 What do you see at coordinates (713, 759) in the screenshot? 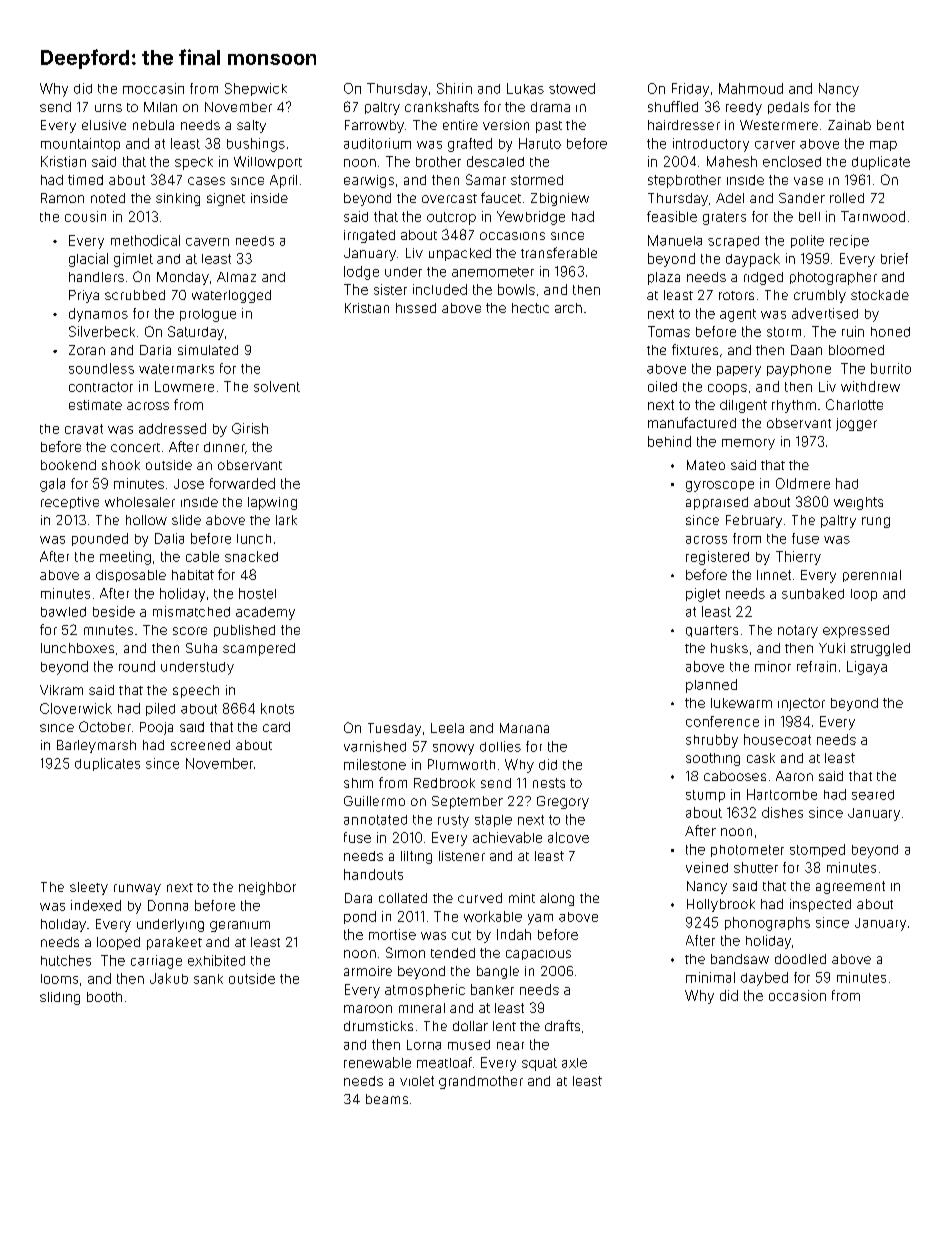
I see `soothing` at bounding box center [713, 759].
